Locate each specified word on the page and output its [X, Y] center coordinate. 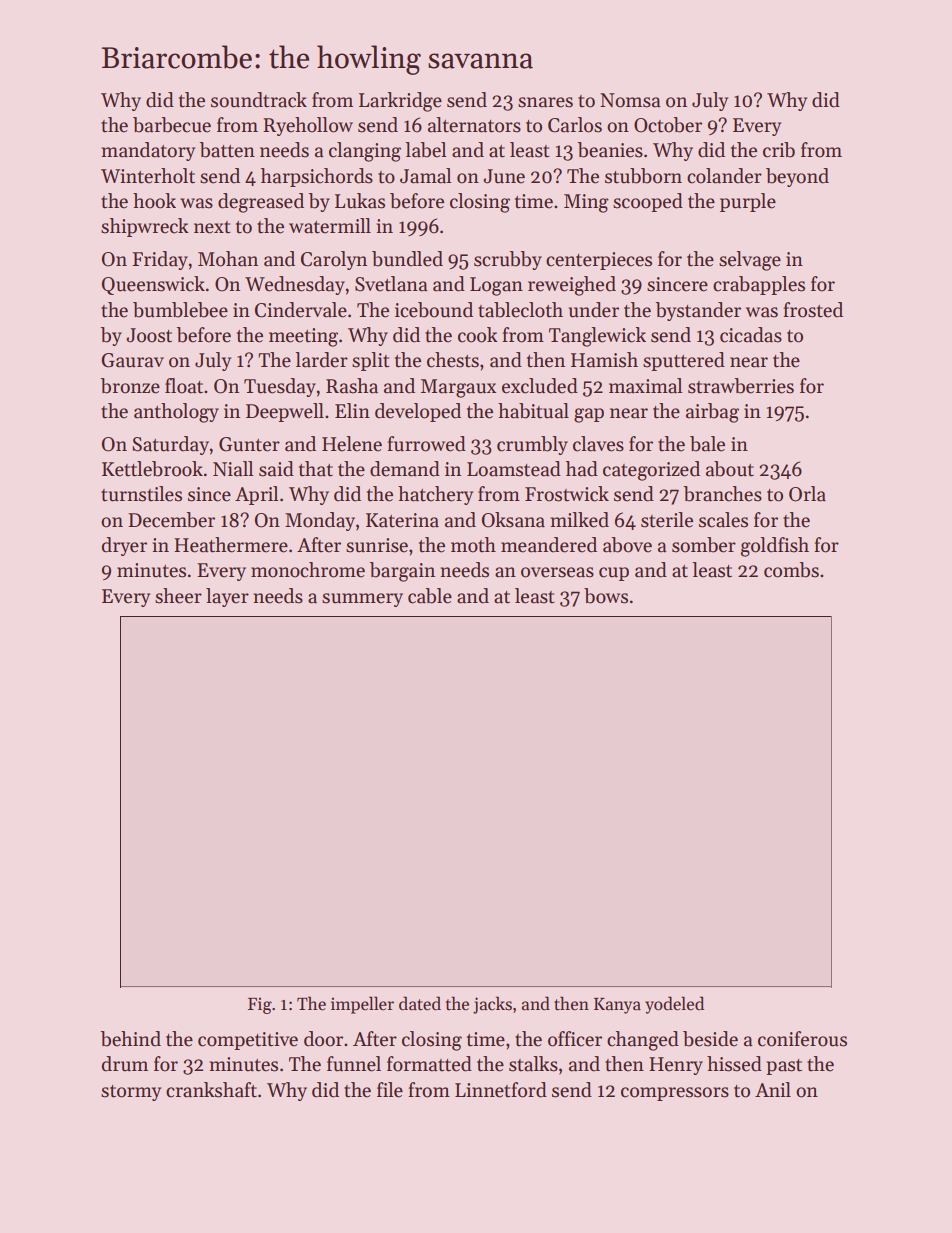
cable [430, 596]
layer [227, 597]
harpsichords [317, 177]
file [390, 1090]
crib [779, 150]
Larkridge [400, 102]
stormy [131, 1093]
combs [791, 570]
